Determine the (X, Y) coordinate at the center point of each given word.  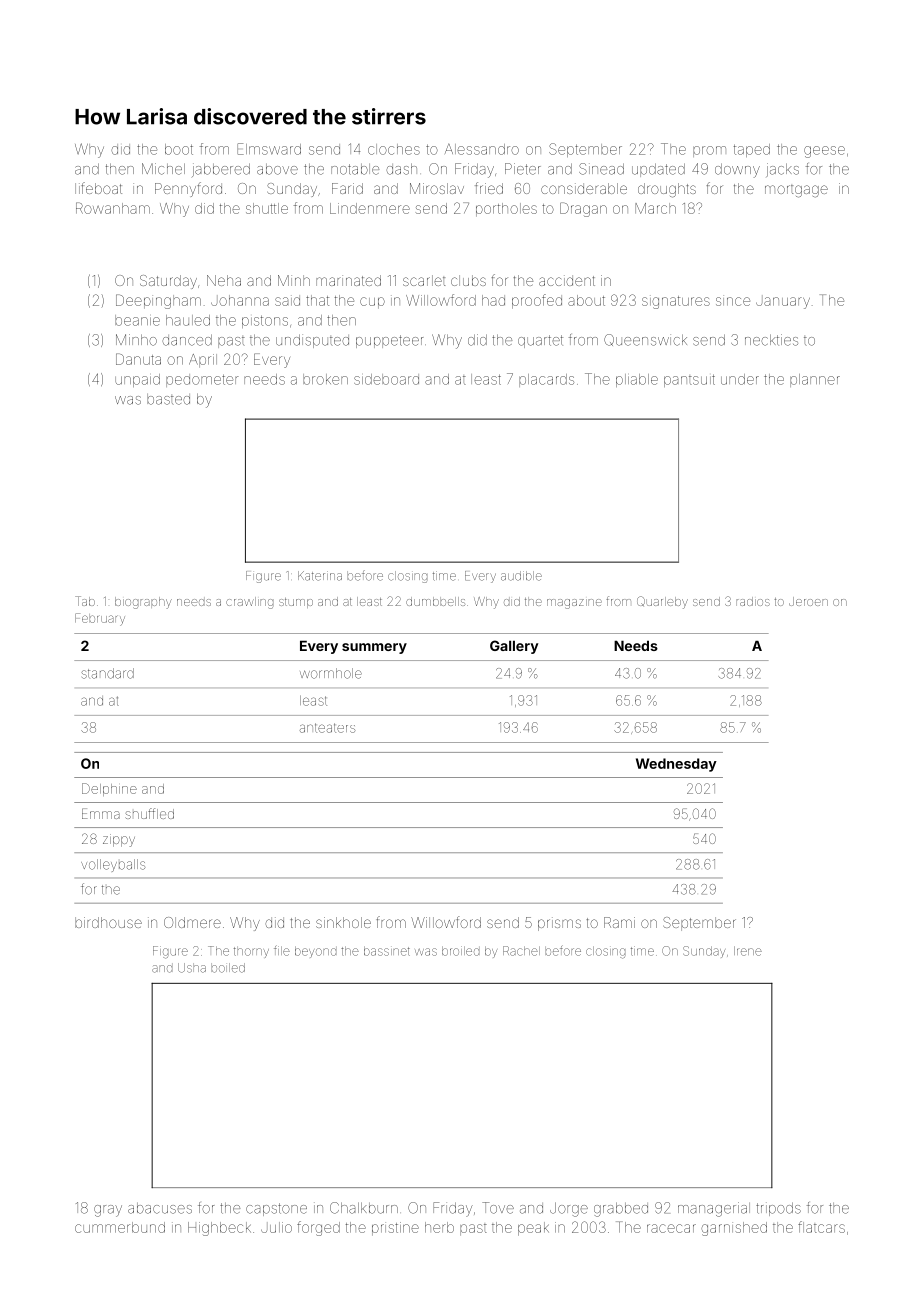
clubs (468, 280)
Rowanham (113, 208)
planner (815, 380)
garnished (734, 1229)
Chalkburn (364, 1208)
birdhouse (108, 922)
